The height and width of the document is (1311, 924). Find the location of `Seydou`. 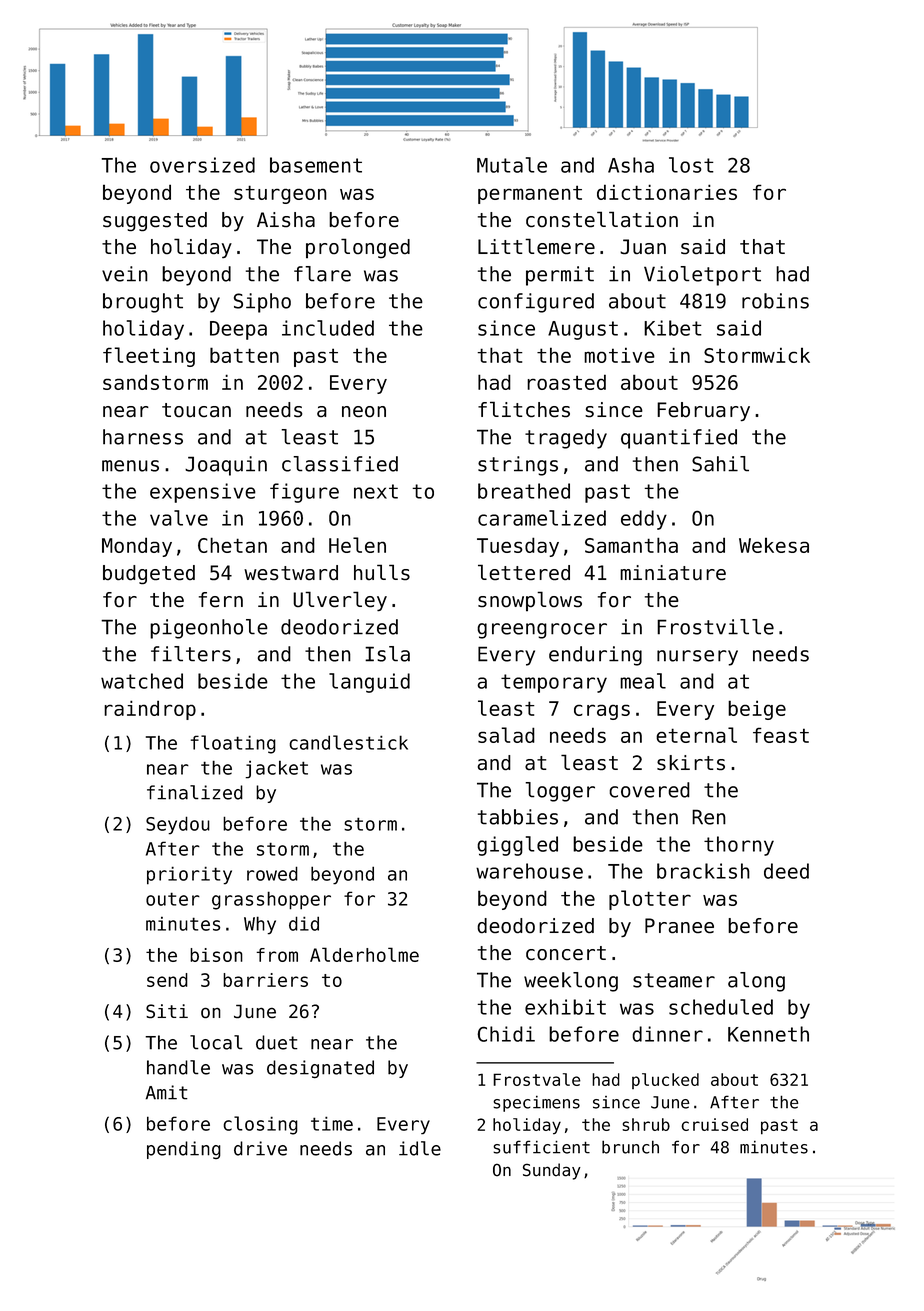

Seydou is located at coordinates (178, 825).
